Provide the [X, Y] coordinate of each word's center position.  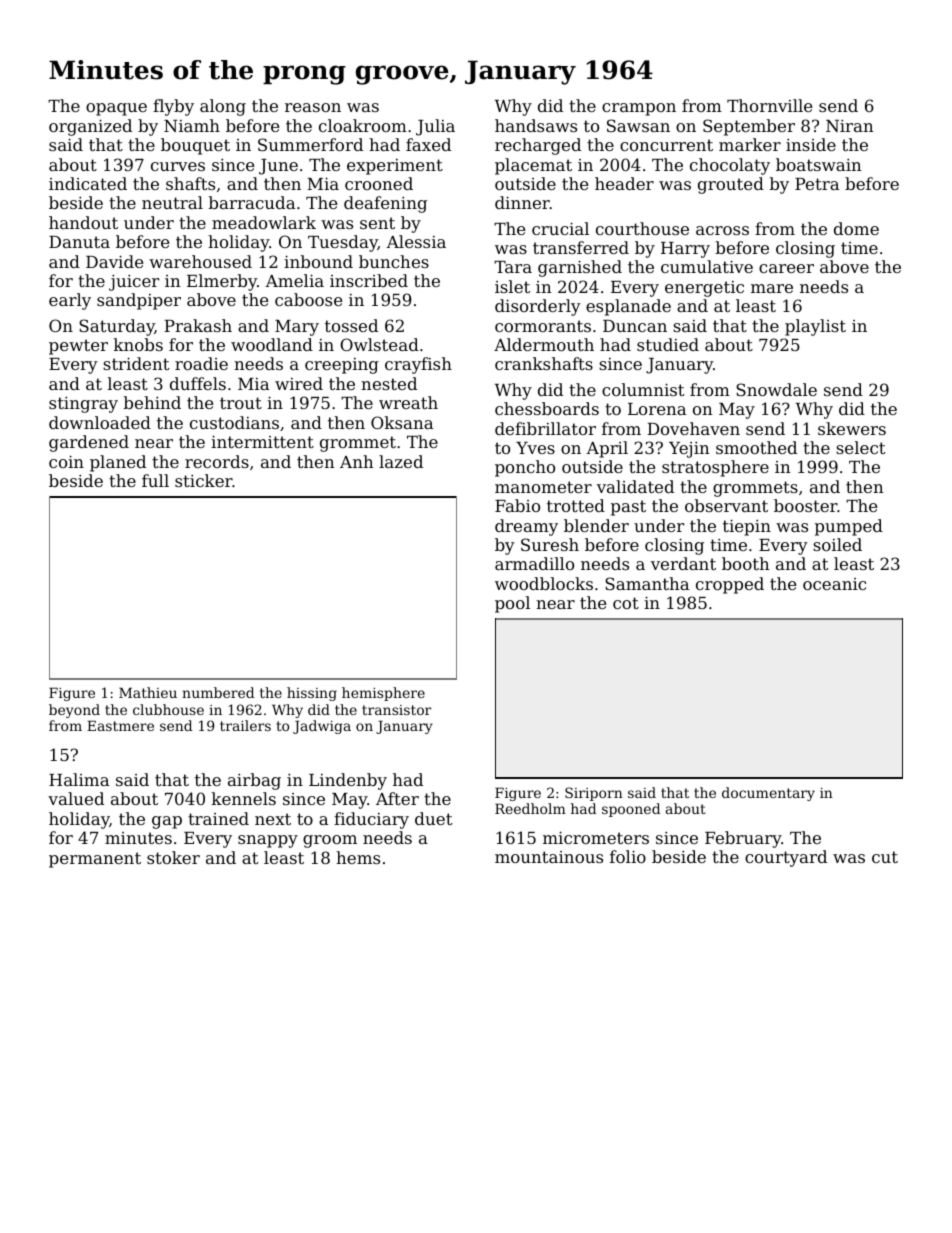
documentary [768, 794]
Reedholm [530, 808]
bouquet [195, 146]
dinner [522, 202]
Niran [850, 126]
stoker [173, 857]
